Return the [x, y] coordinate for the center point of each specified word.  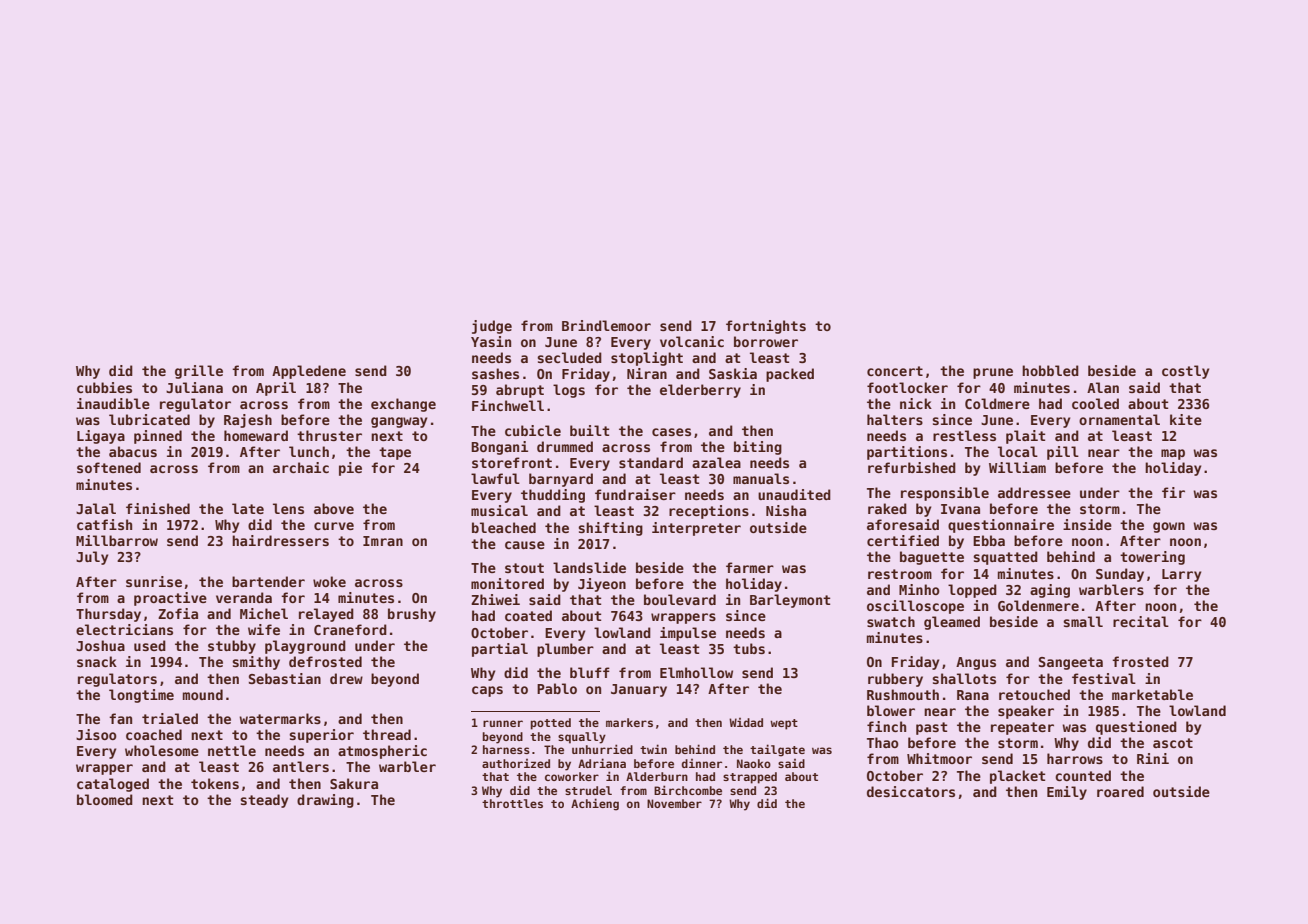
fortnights [766, 327]
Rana [973, 695]
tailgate [777, 750]
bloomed [105, 799]
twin [653, 749]
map [1173, 454]
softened [109, 467]
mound [203, 694]
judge [492, 327]
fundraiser [635, 494]
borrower [766, 341]
